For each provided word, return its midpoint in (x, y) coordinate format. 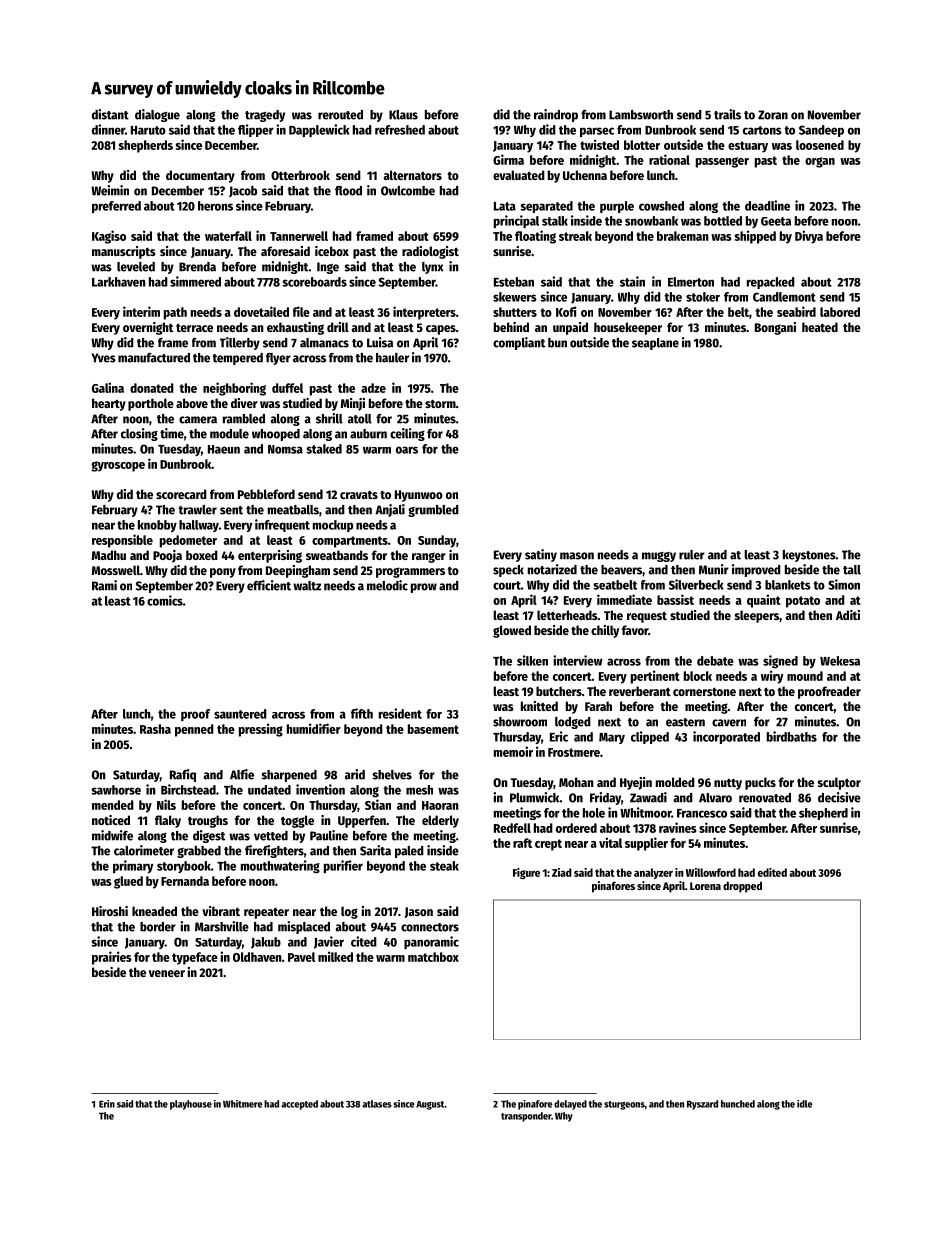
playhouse (191, 1105)
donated (152, 388)
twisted (599, 144)
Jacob (243, 191)
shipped (755, 237)
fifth (362, 713)
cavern (729, 723)
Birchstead (188, 789)
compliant (519, 343)
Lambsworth (641, 115)
